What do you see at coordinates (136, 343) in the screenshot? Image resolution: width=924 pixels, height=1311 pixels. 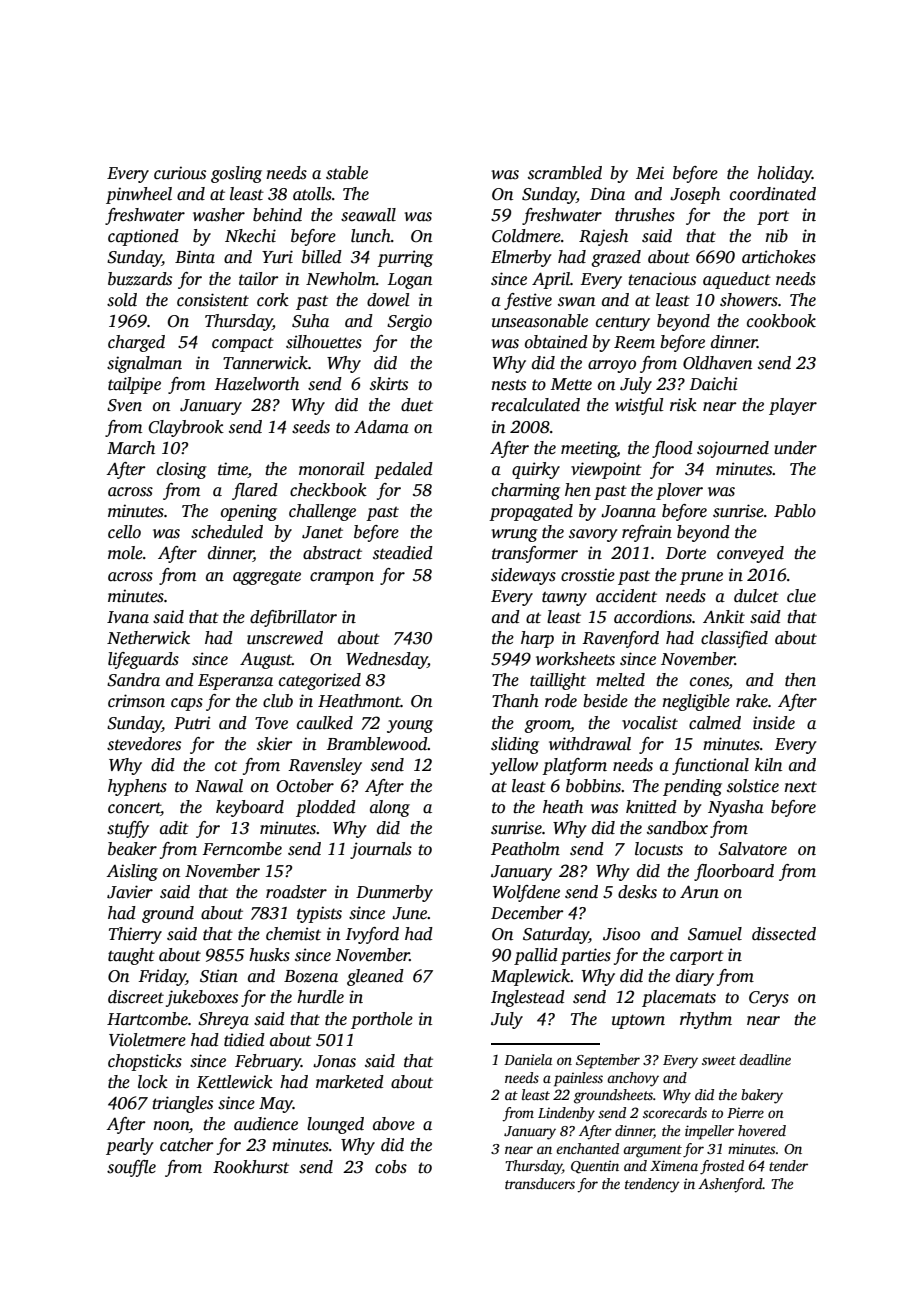 I see `charged` at bounding box center [136, 343].
